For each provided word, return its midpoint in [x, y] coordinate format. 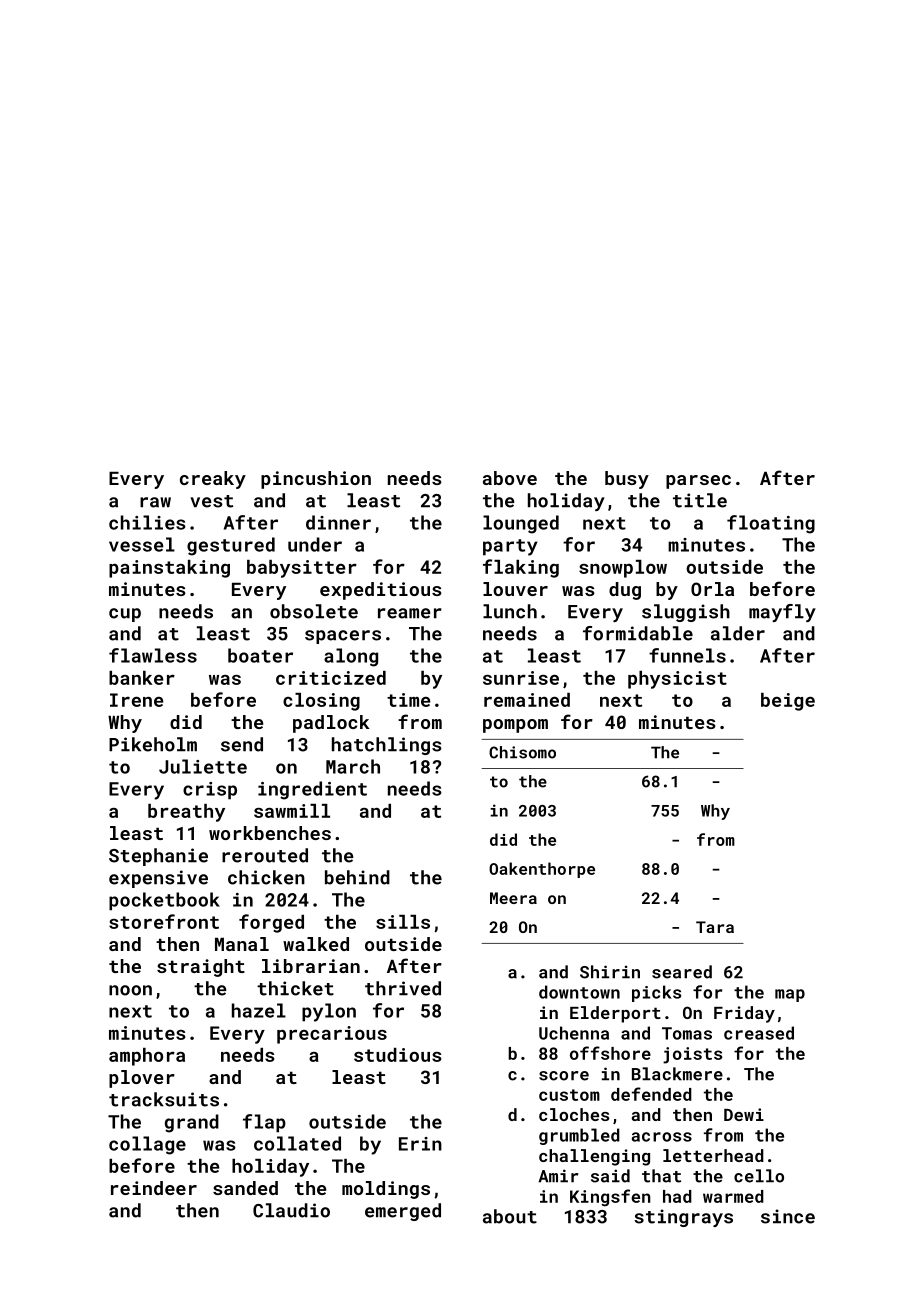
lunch [510, 611]
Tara [715, 927]
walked [316, 944]
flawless [153, 655]
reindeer [154, 1188]
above [510, 478]
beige [788, 702]
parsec [698, 482]
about [510, 1216]
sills [403, 922]
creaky [213, 480]
